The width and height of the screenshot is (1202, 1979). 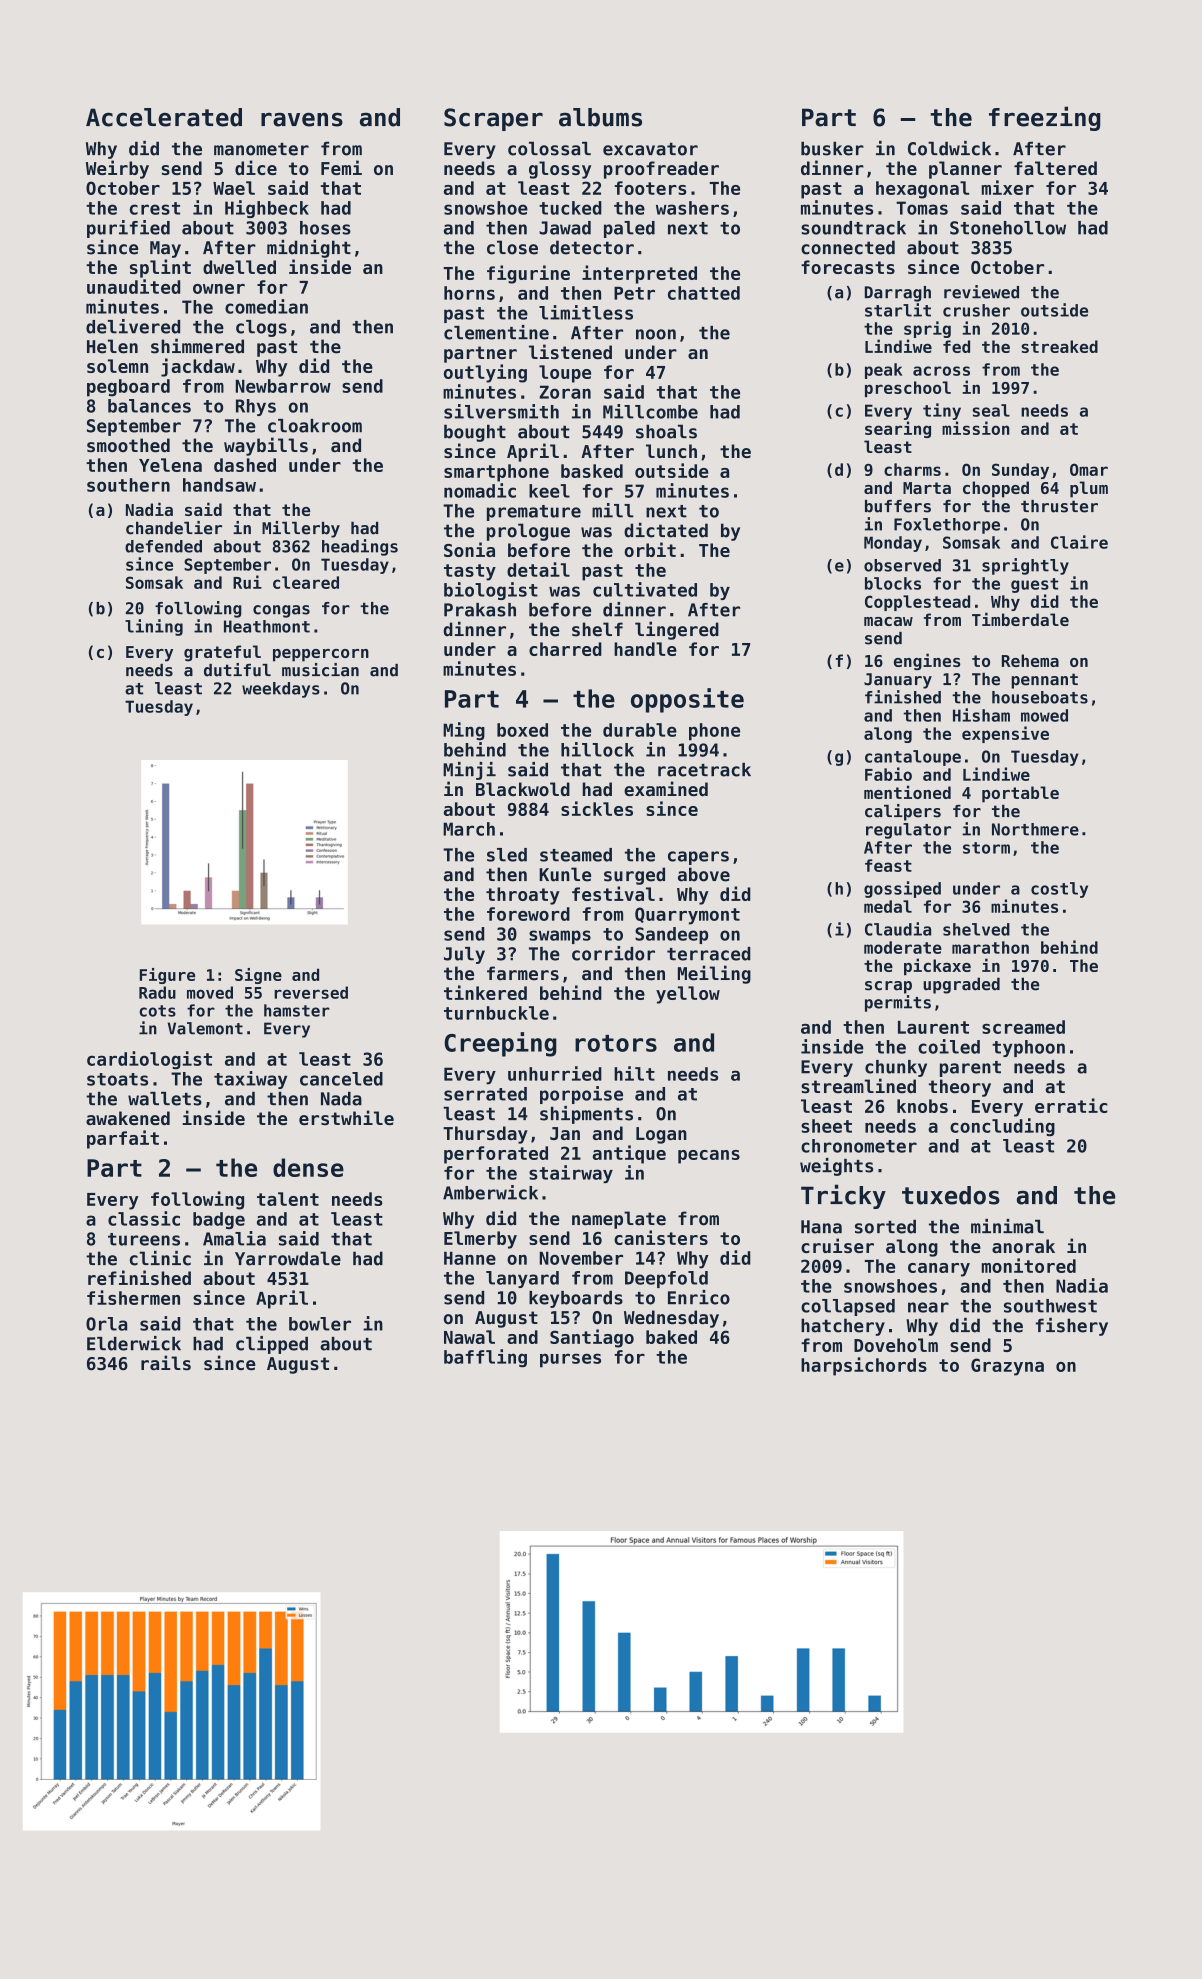 I want to click on shelved, so click(x=976, y=929).
